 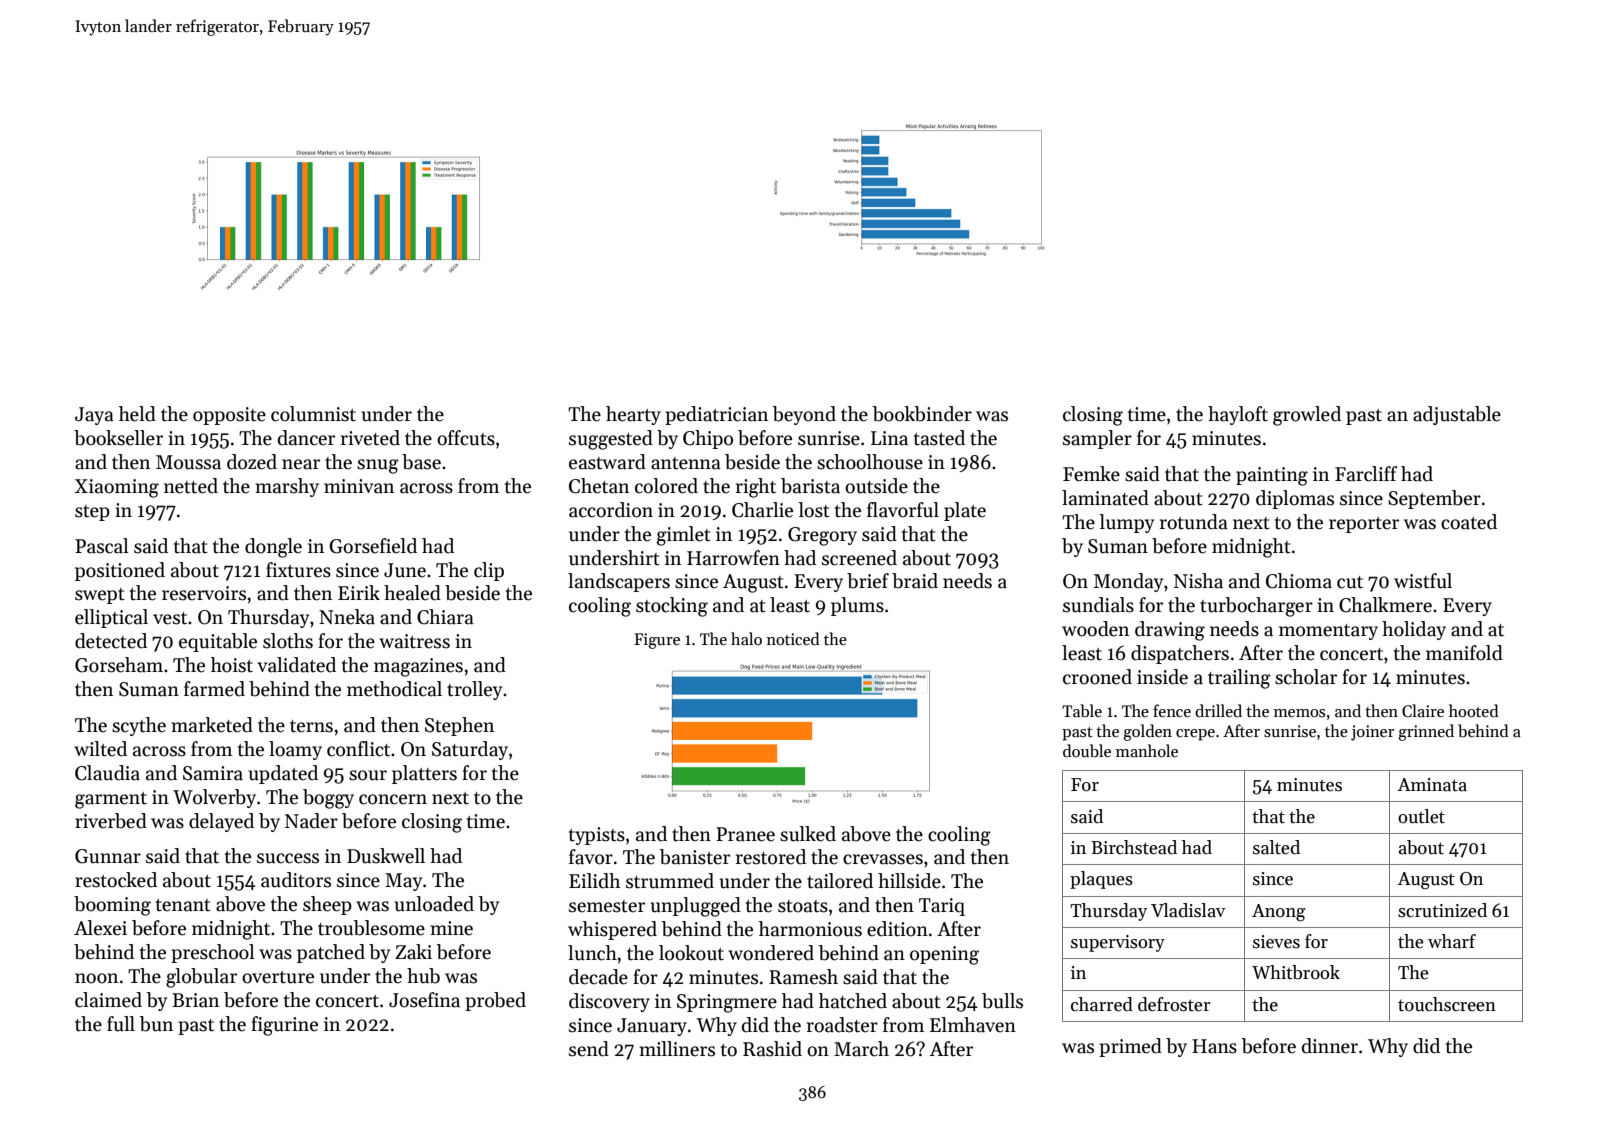 What do you see at coordinates (857, 606) in the page?
I see `plums` at bounding box center [857, 606].
